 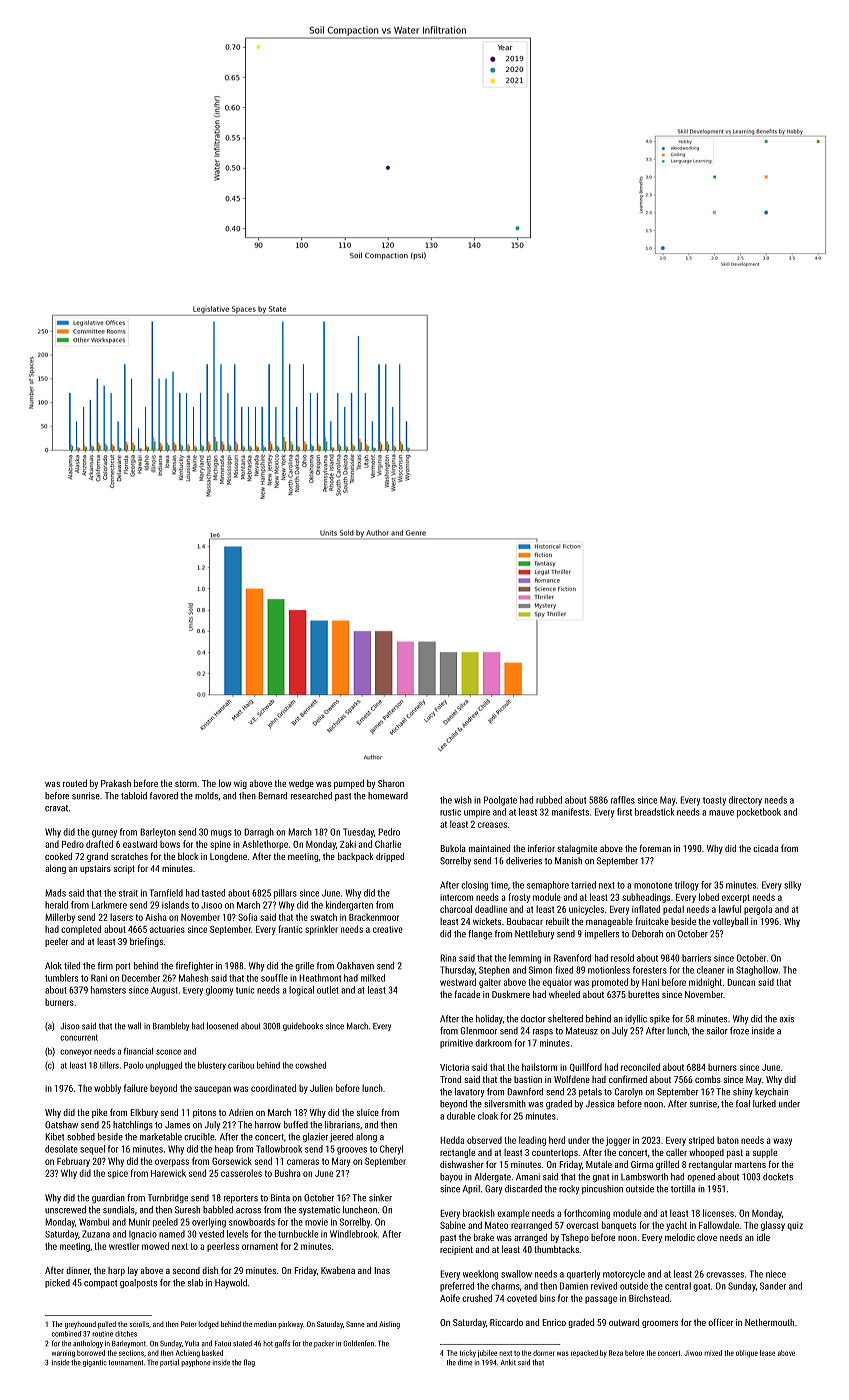 I want to click on routed, so click(x=75, y=783).
